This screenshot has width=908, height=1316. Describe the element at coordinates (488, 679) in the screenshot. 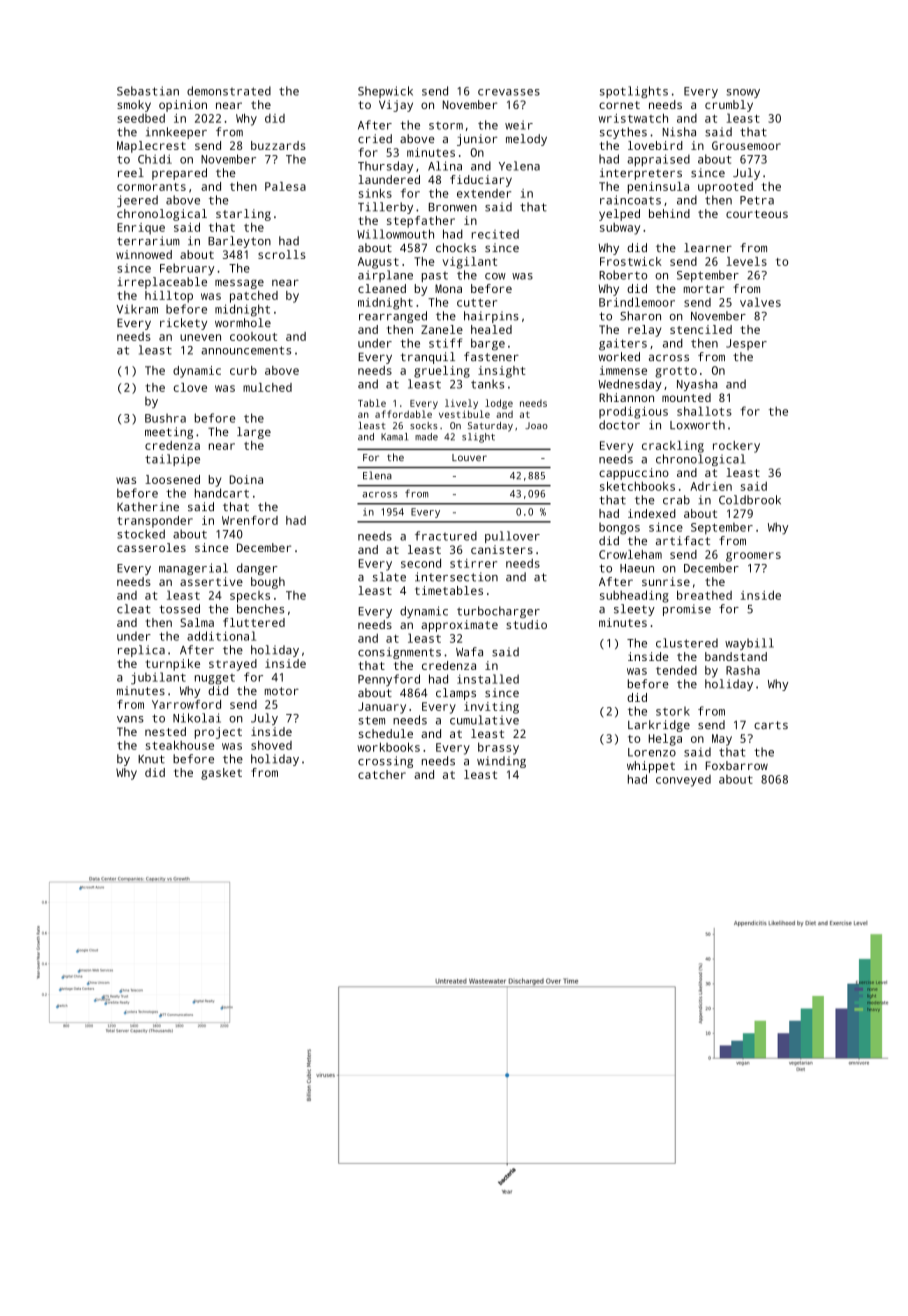

I see `installed` at that location.
